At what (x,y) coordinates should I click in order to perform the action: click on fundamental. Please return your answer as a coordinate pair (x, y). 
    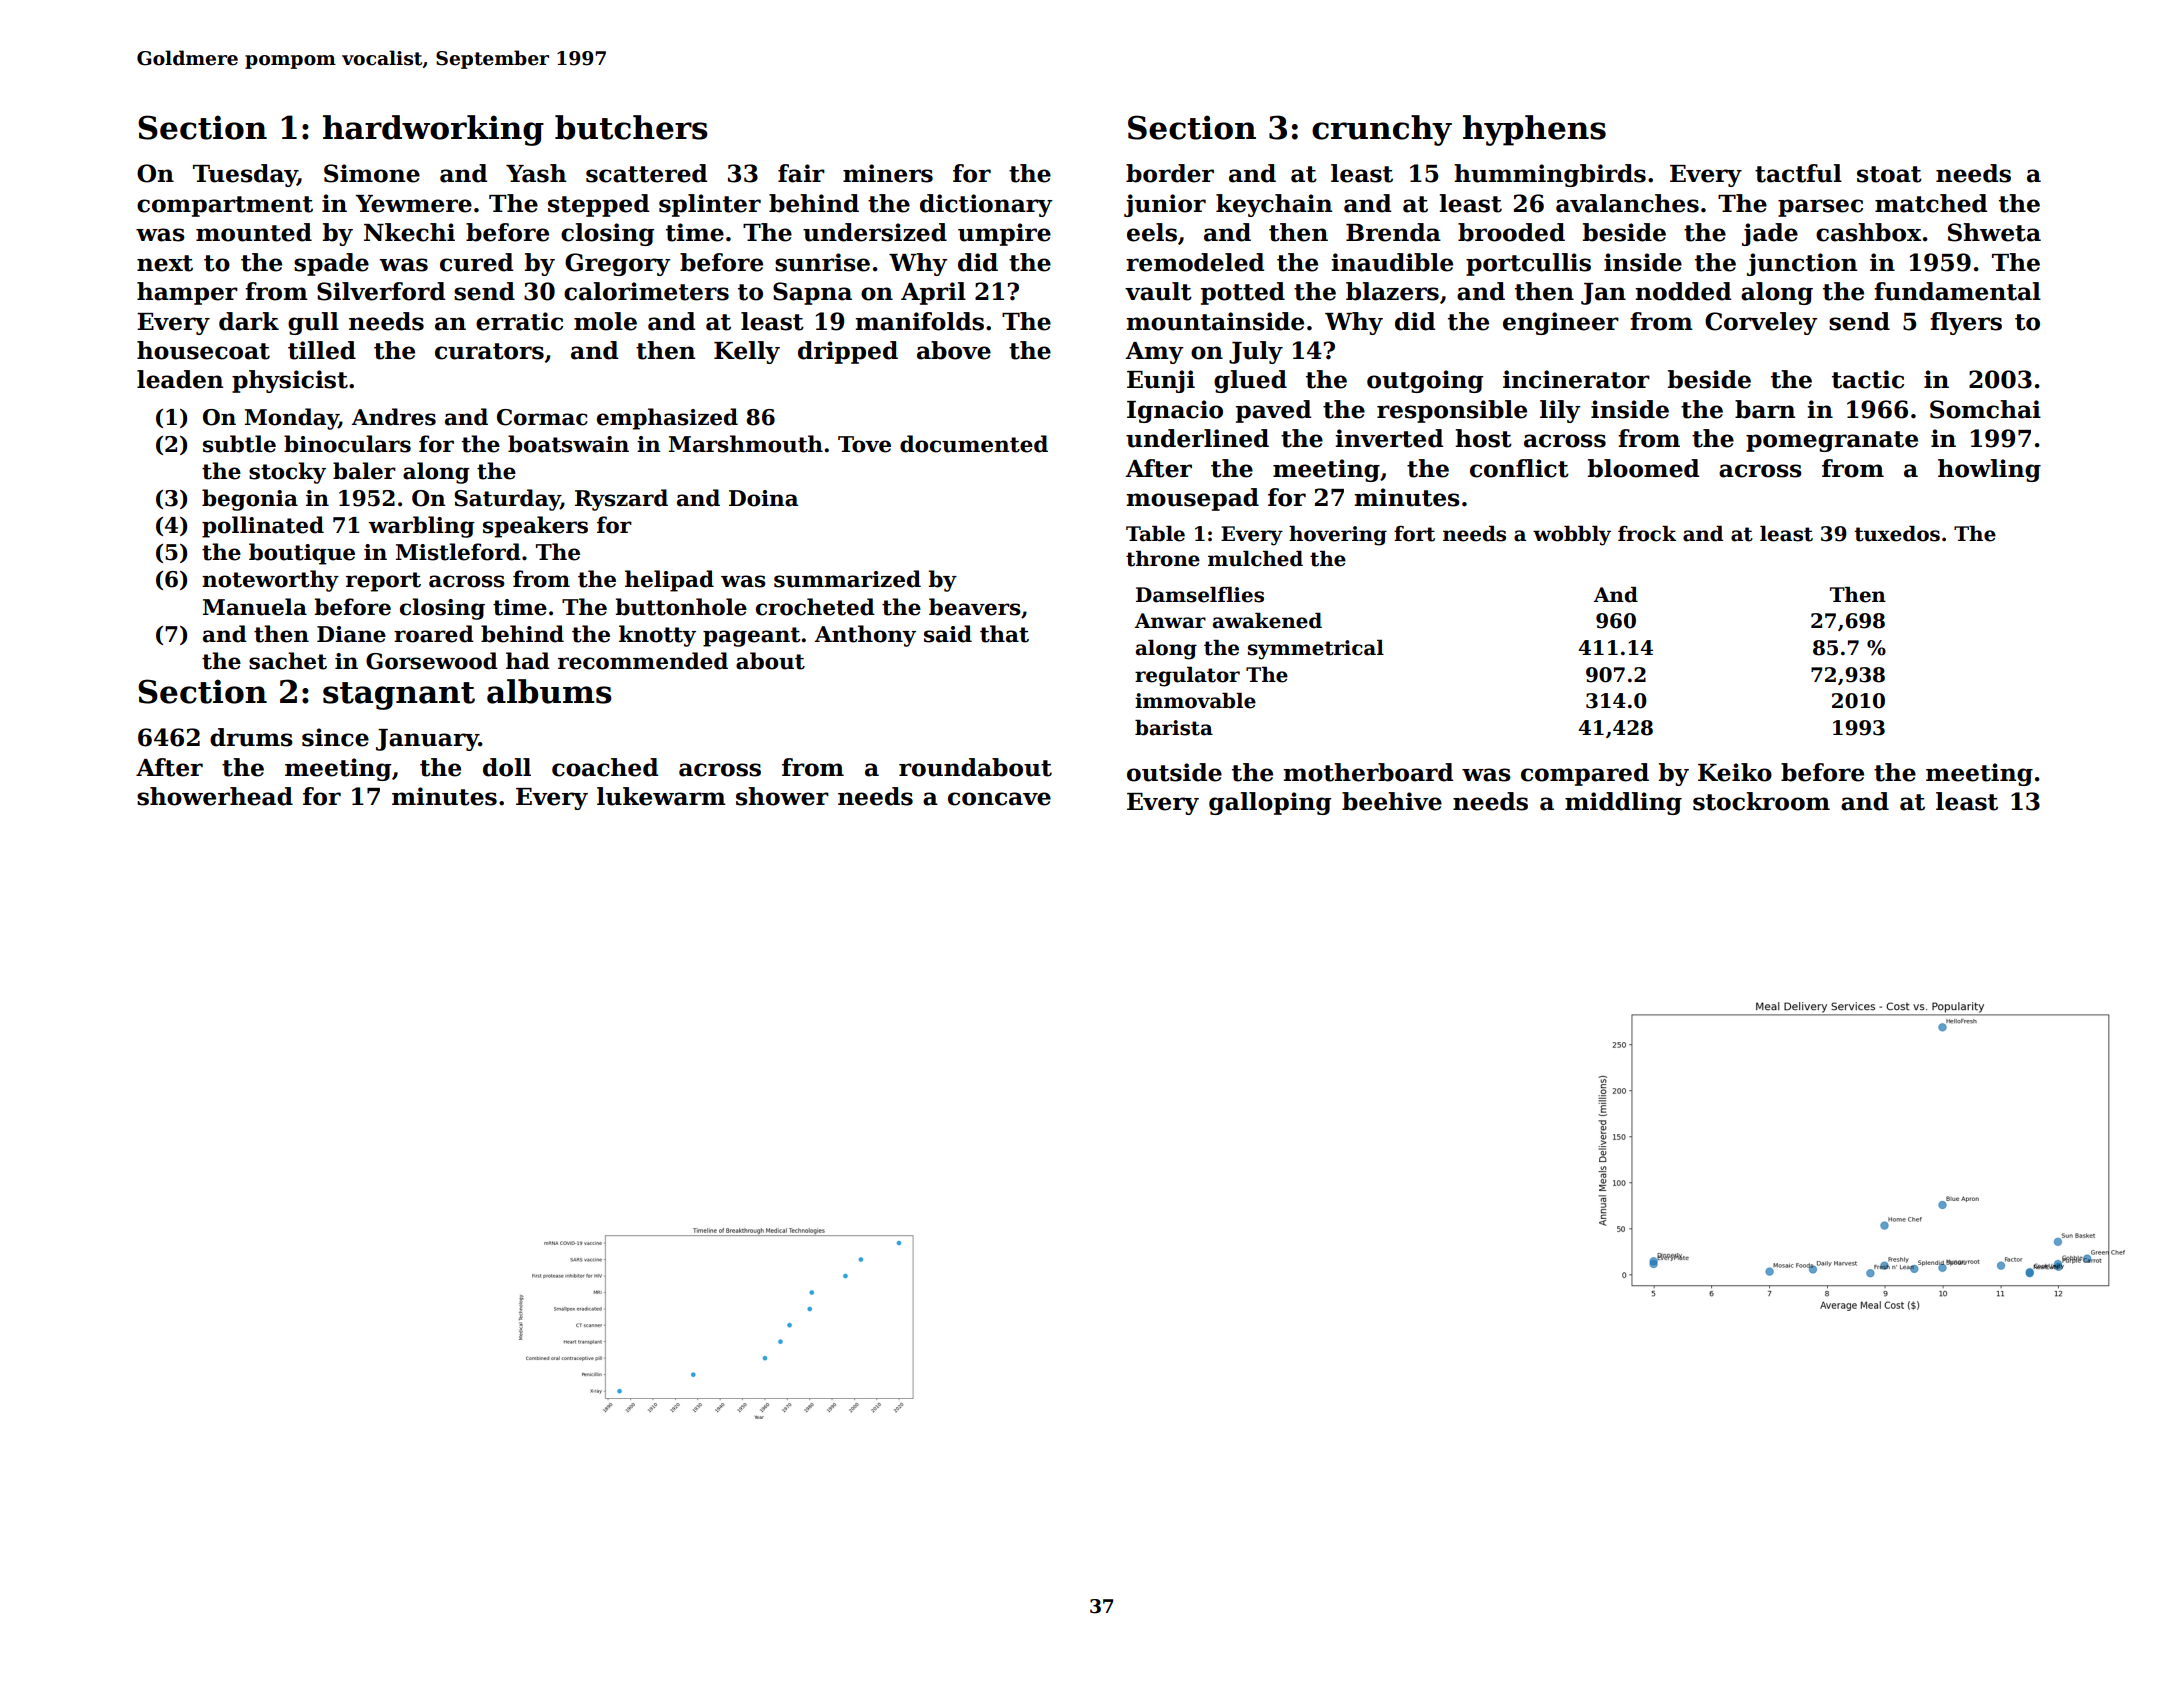
    Looking at the image, I should click on (1957, 291).
